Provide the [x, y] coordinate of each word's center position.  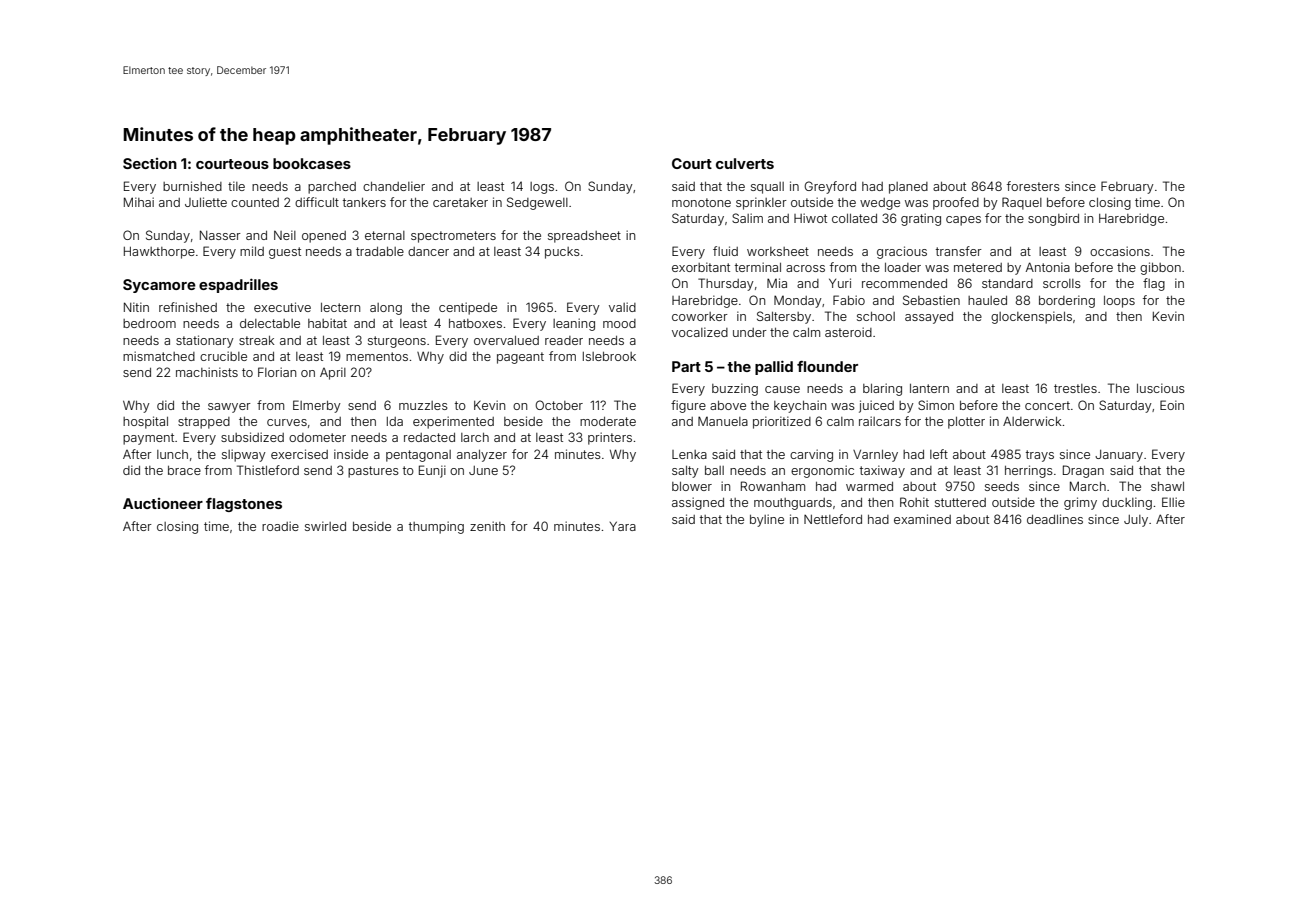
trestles [1075, 388]
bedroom [149, 323]
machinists [207, 372]
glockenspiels [1031, 317]
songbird [1053, 219]
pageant [520, 358]
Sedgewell [537, 203]
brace [184, 470]
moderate [608, 421]
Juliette [206, 202]
